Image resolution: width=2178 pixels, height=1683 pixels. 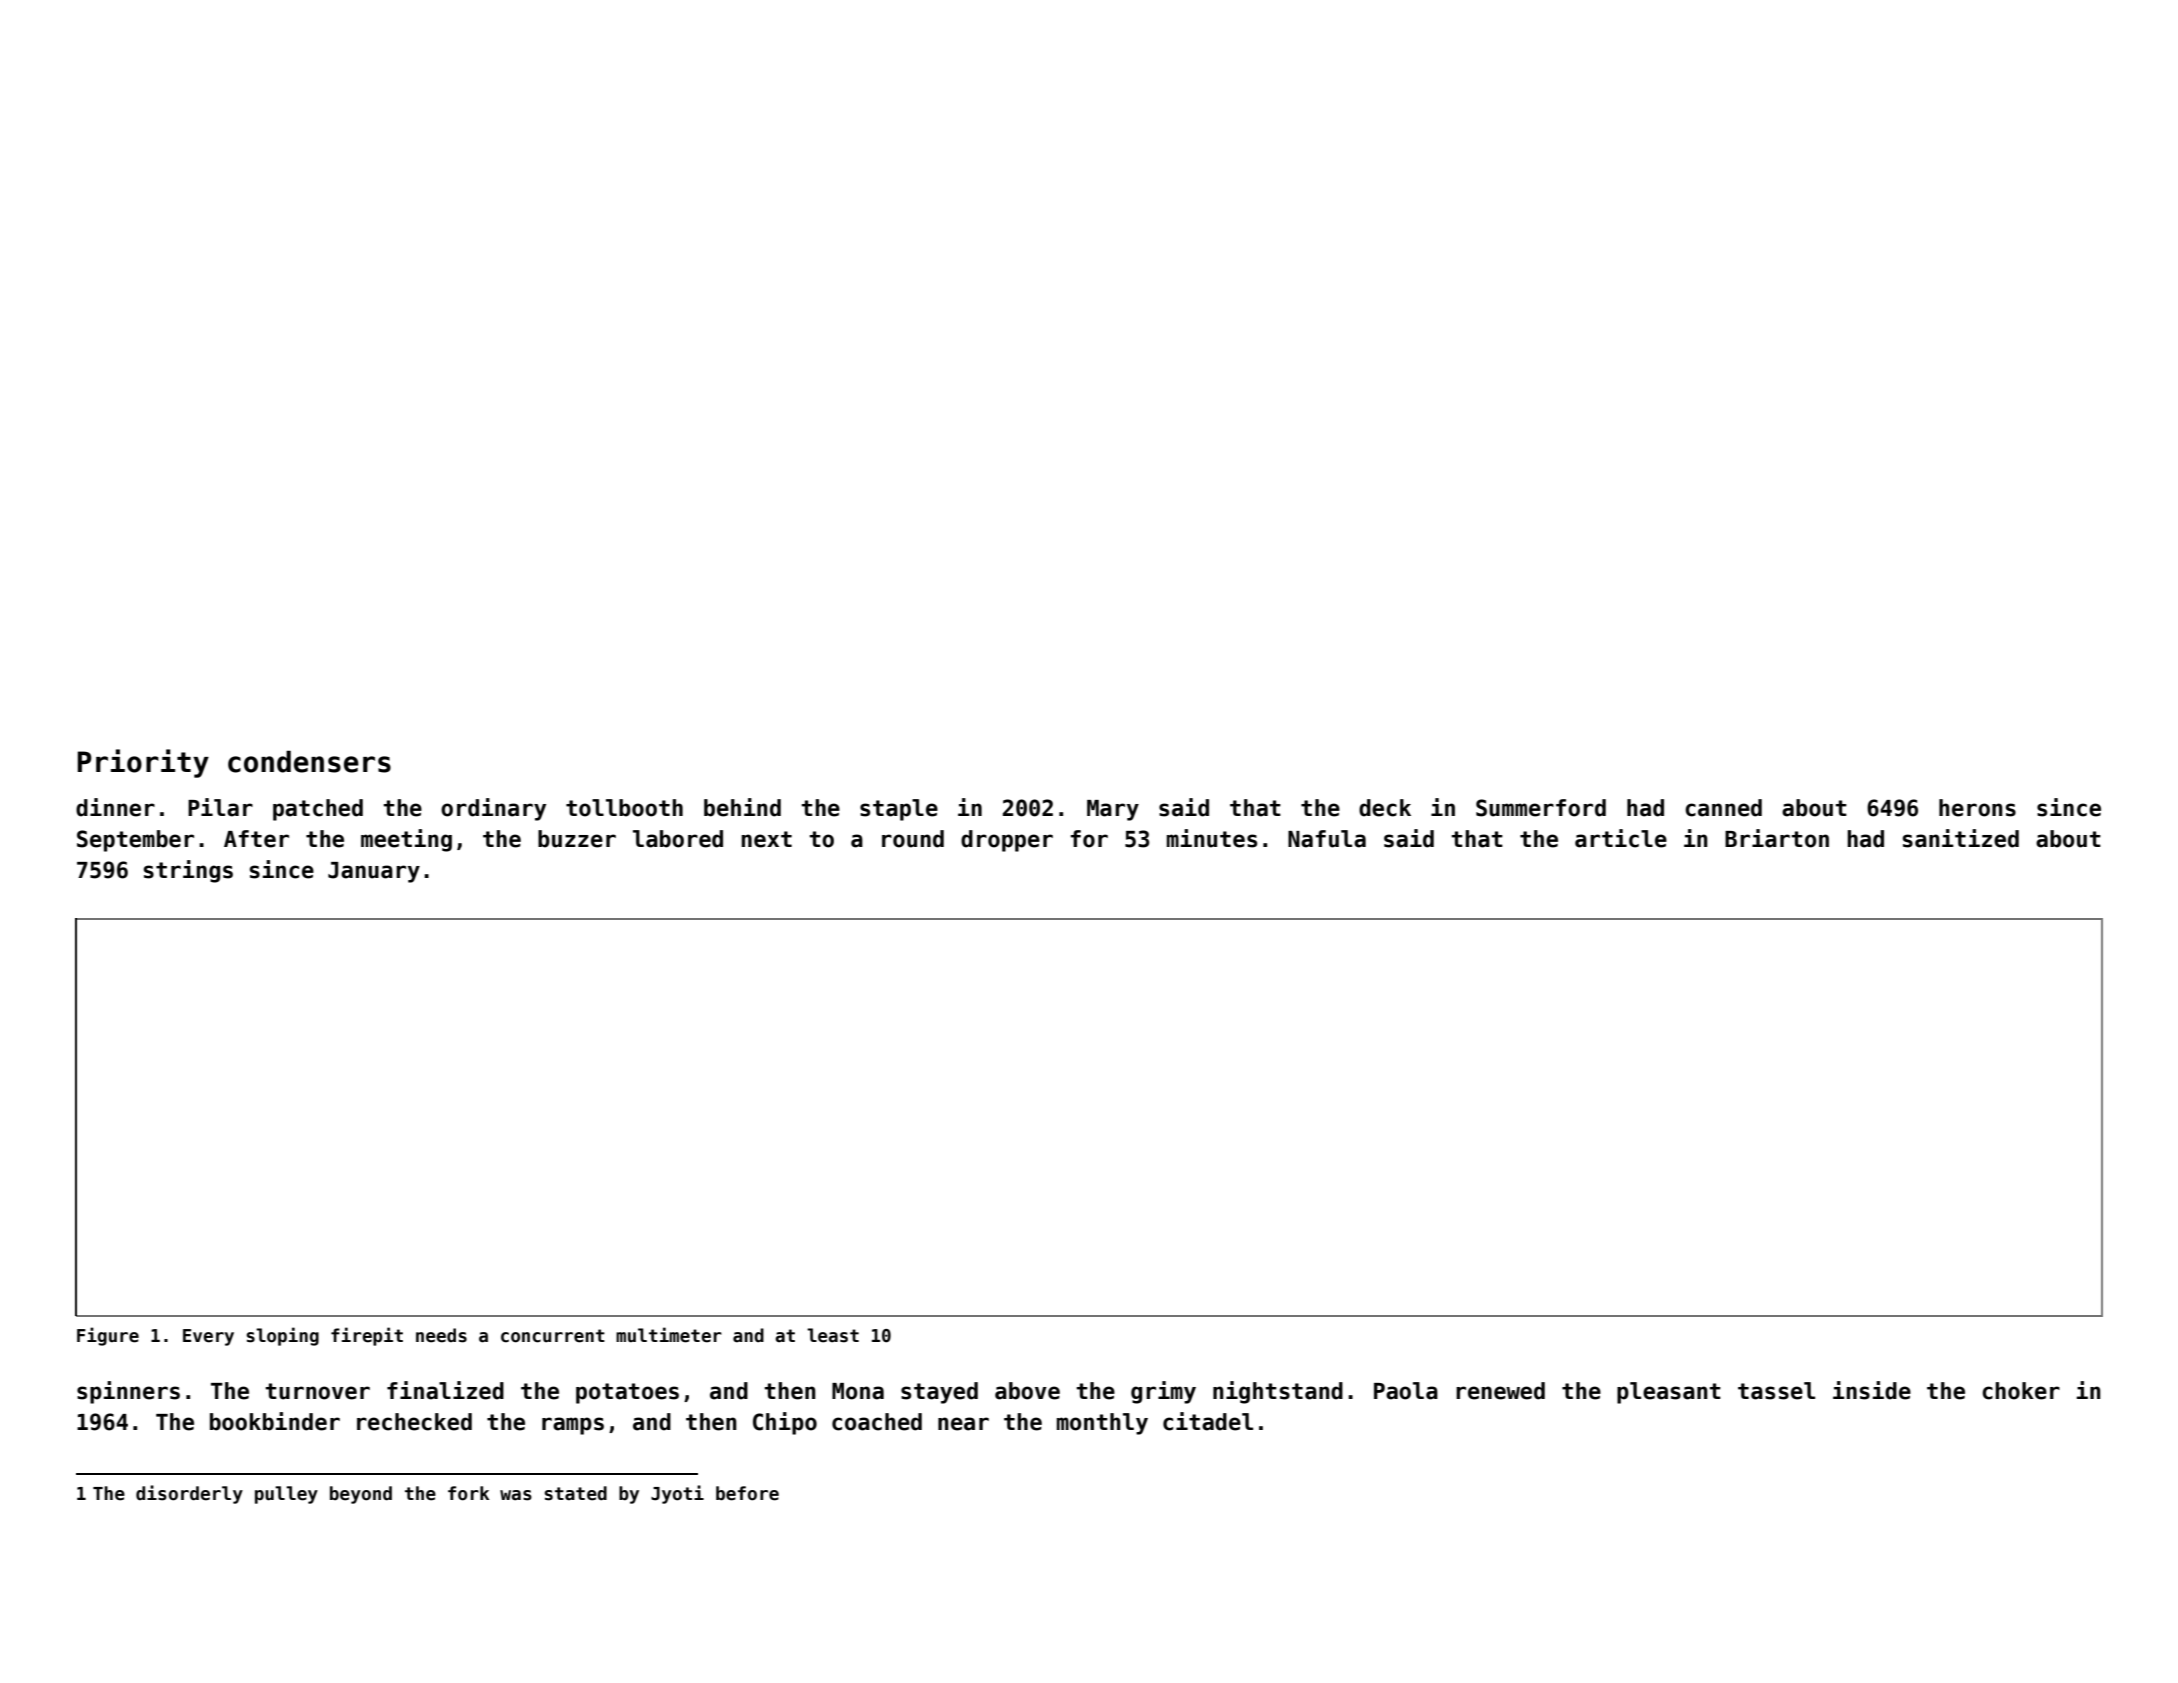 I want to click on minutes, so click(x=1212, y=838).
